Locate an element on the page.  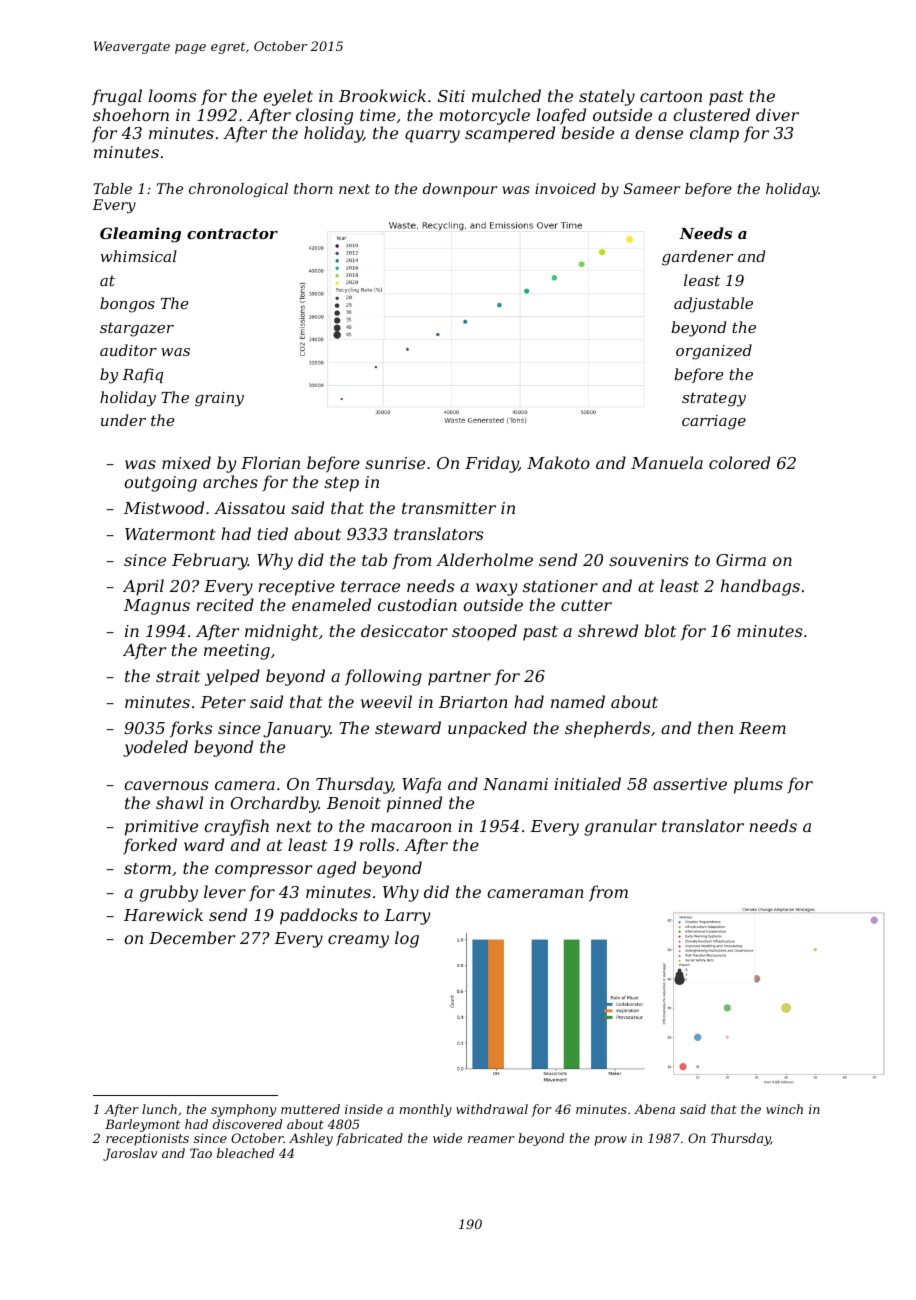
mulched is located at coordinates (506, 95).
